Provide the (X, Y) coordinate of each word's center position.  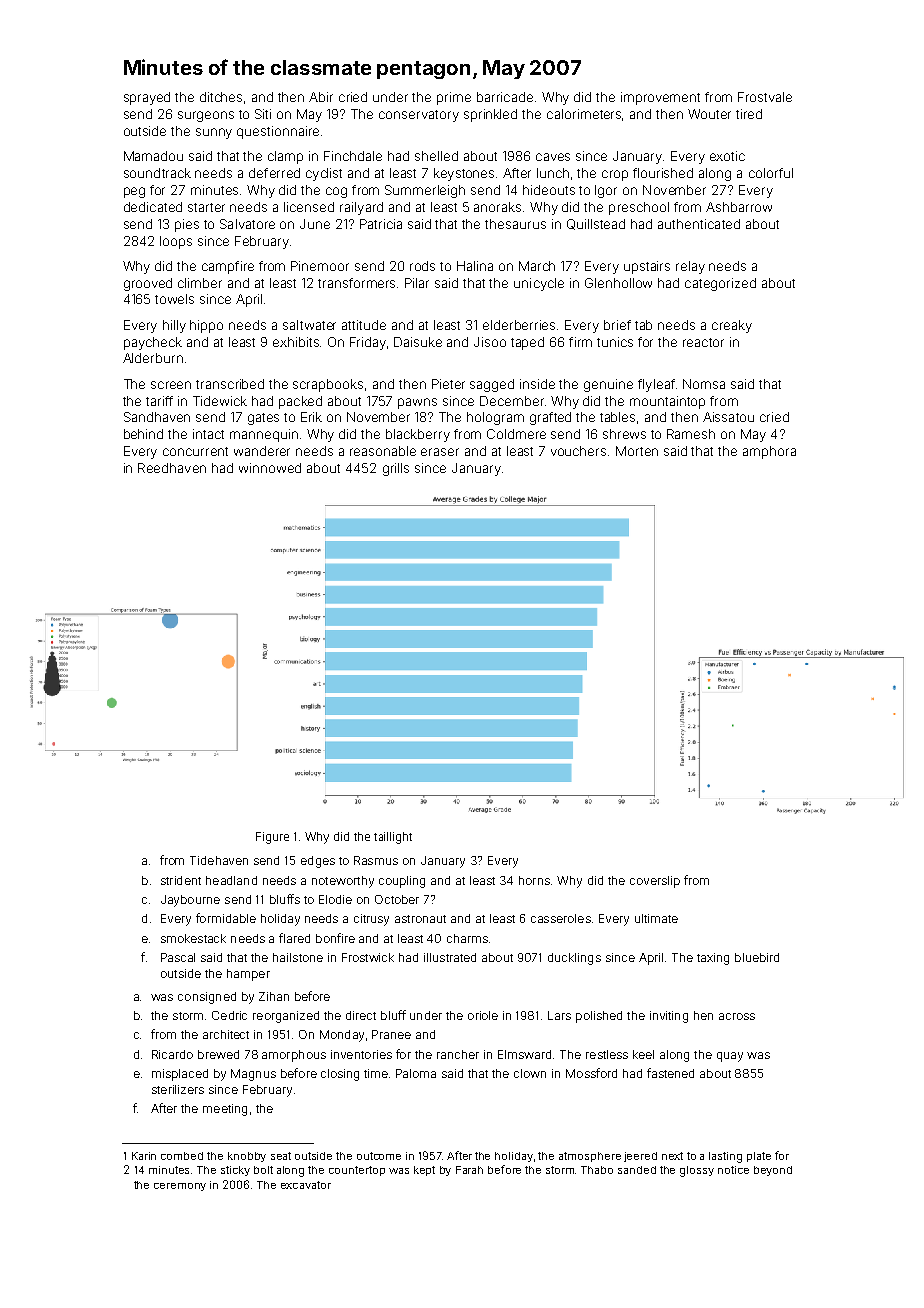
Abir (321, 97)
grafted (550, 418)
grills (396, 469)
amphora (769, 452)
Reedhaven (172, 468)
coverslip (655, 882)
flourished (663, 173)
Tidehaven (219, 860)
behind (143, 434)
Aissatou (728, 417)
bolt (263, 1170)
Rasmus (376, 860)
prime (454, 98)
